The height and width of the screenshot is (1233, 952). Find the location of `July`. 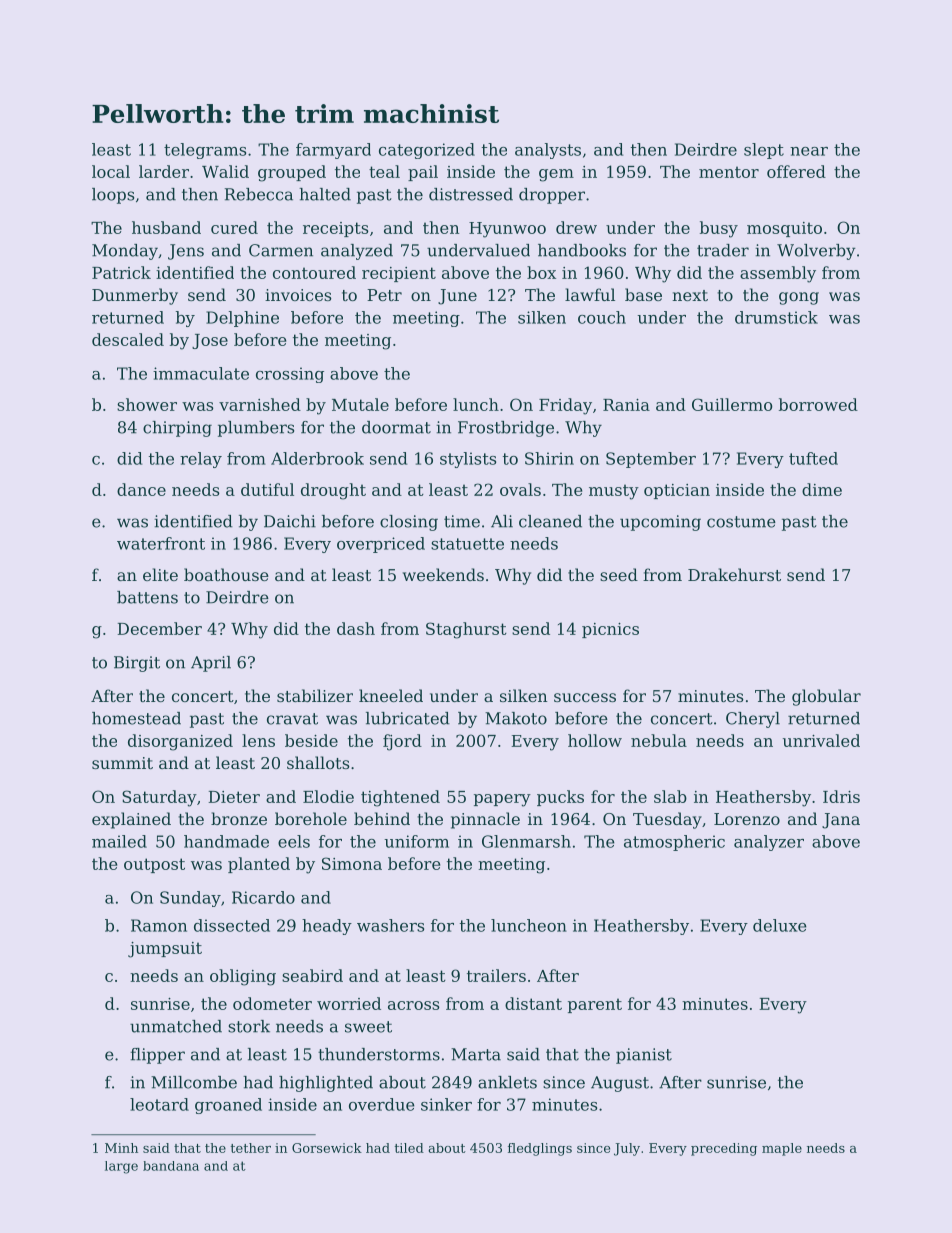

July is located at coordinates (627, 1149).
